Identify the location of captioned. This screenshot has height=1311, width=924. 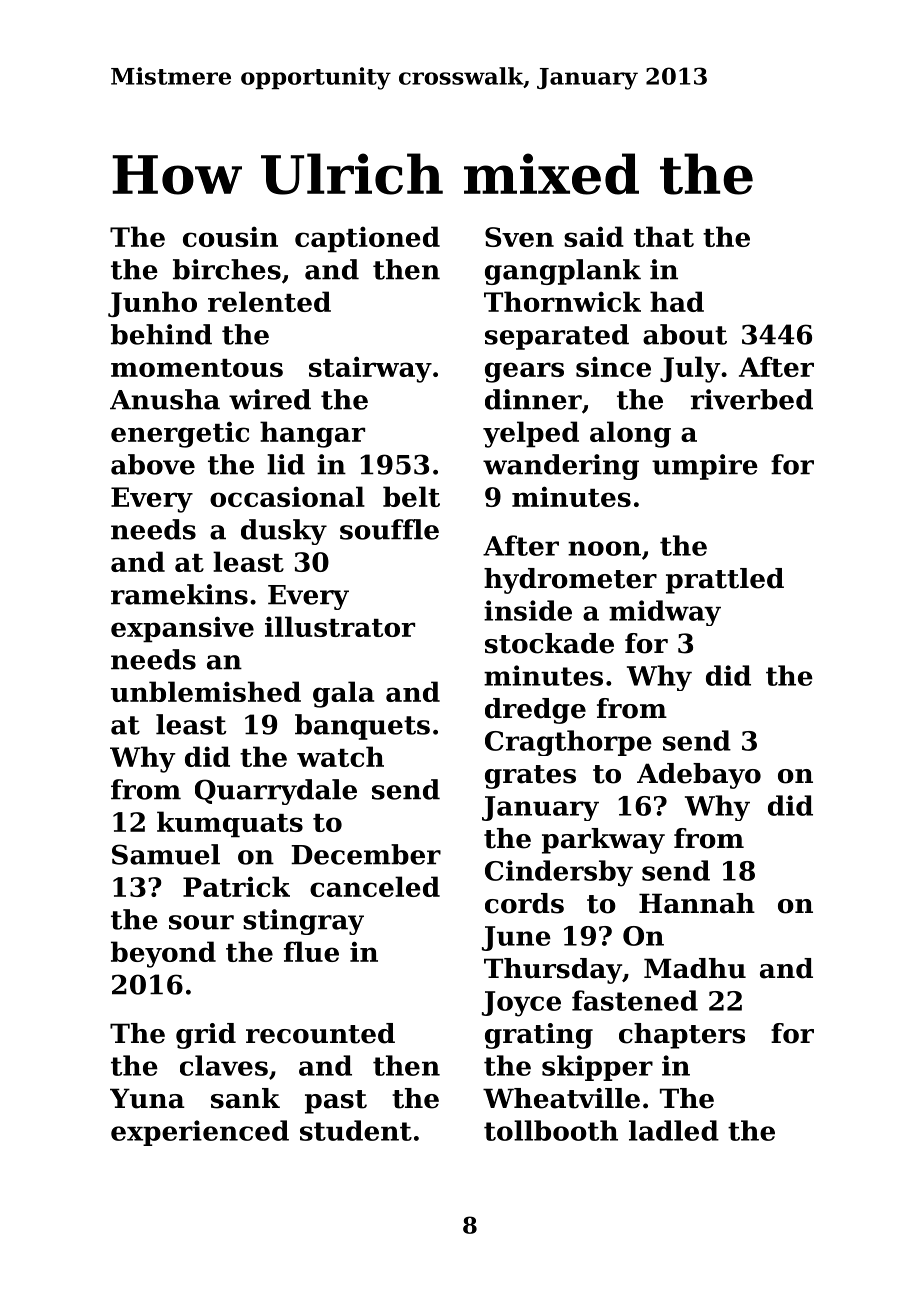
(367, 239).
